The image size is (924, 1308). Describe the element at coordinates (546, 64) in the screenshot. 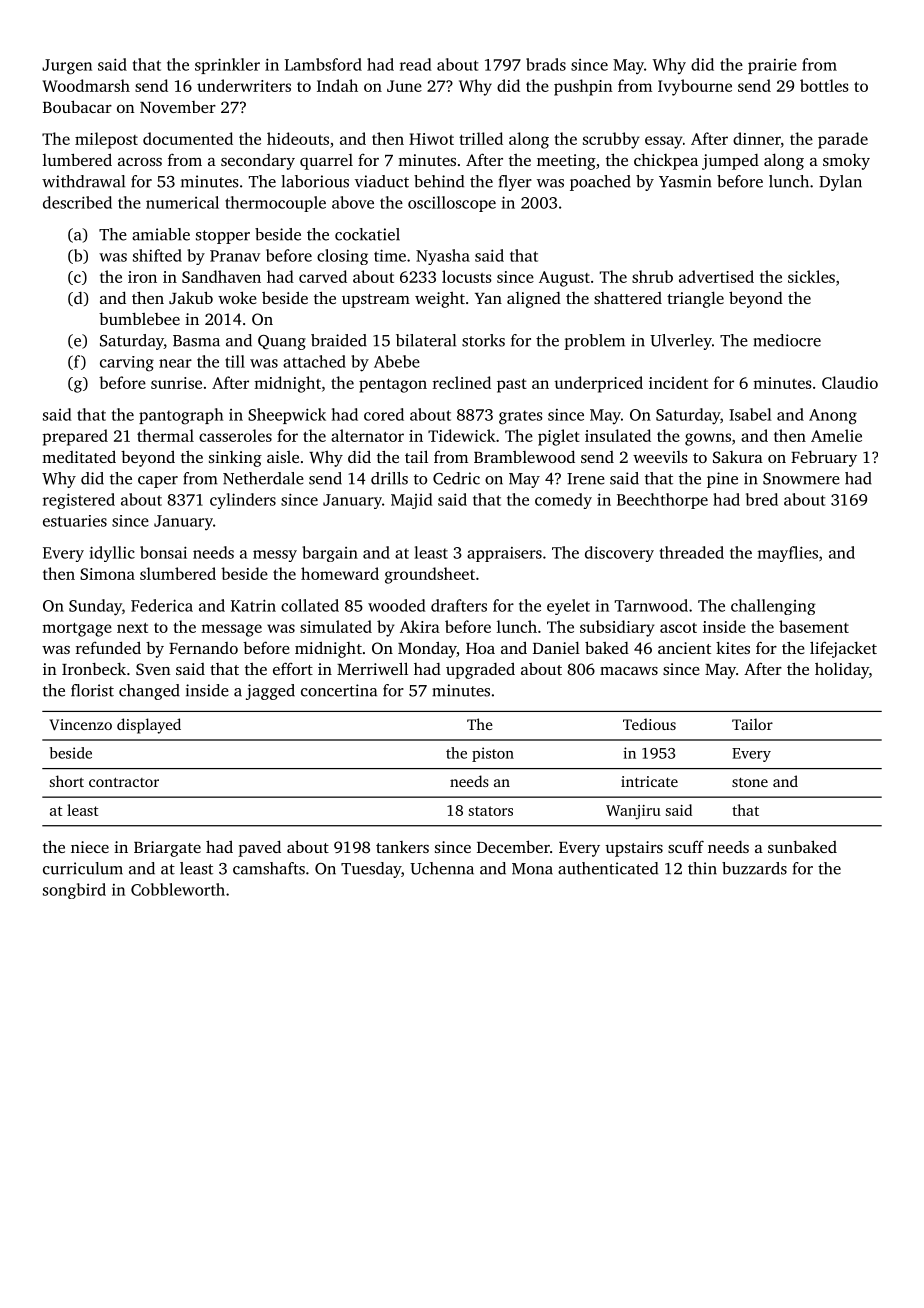

I see `brads` at that location.
